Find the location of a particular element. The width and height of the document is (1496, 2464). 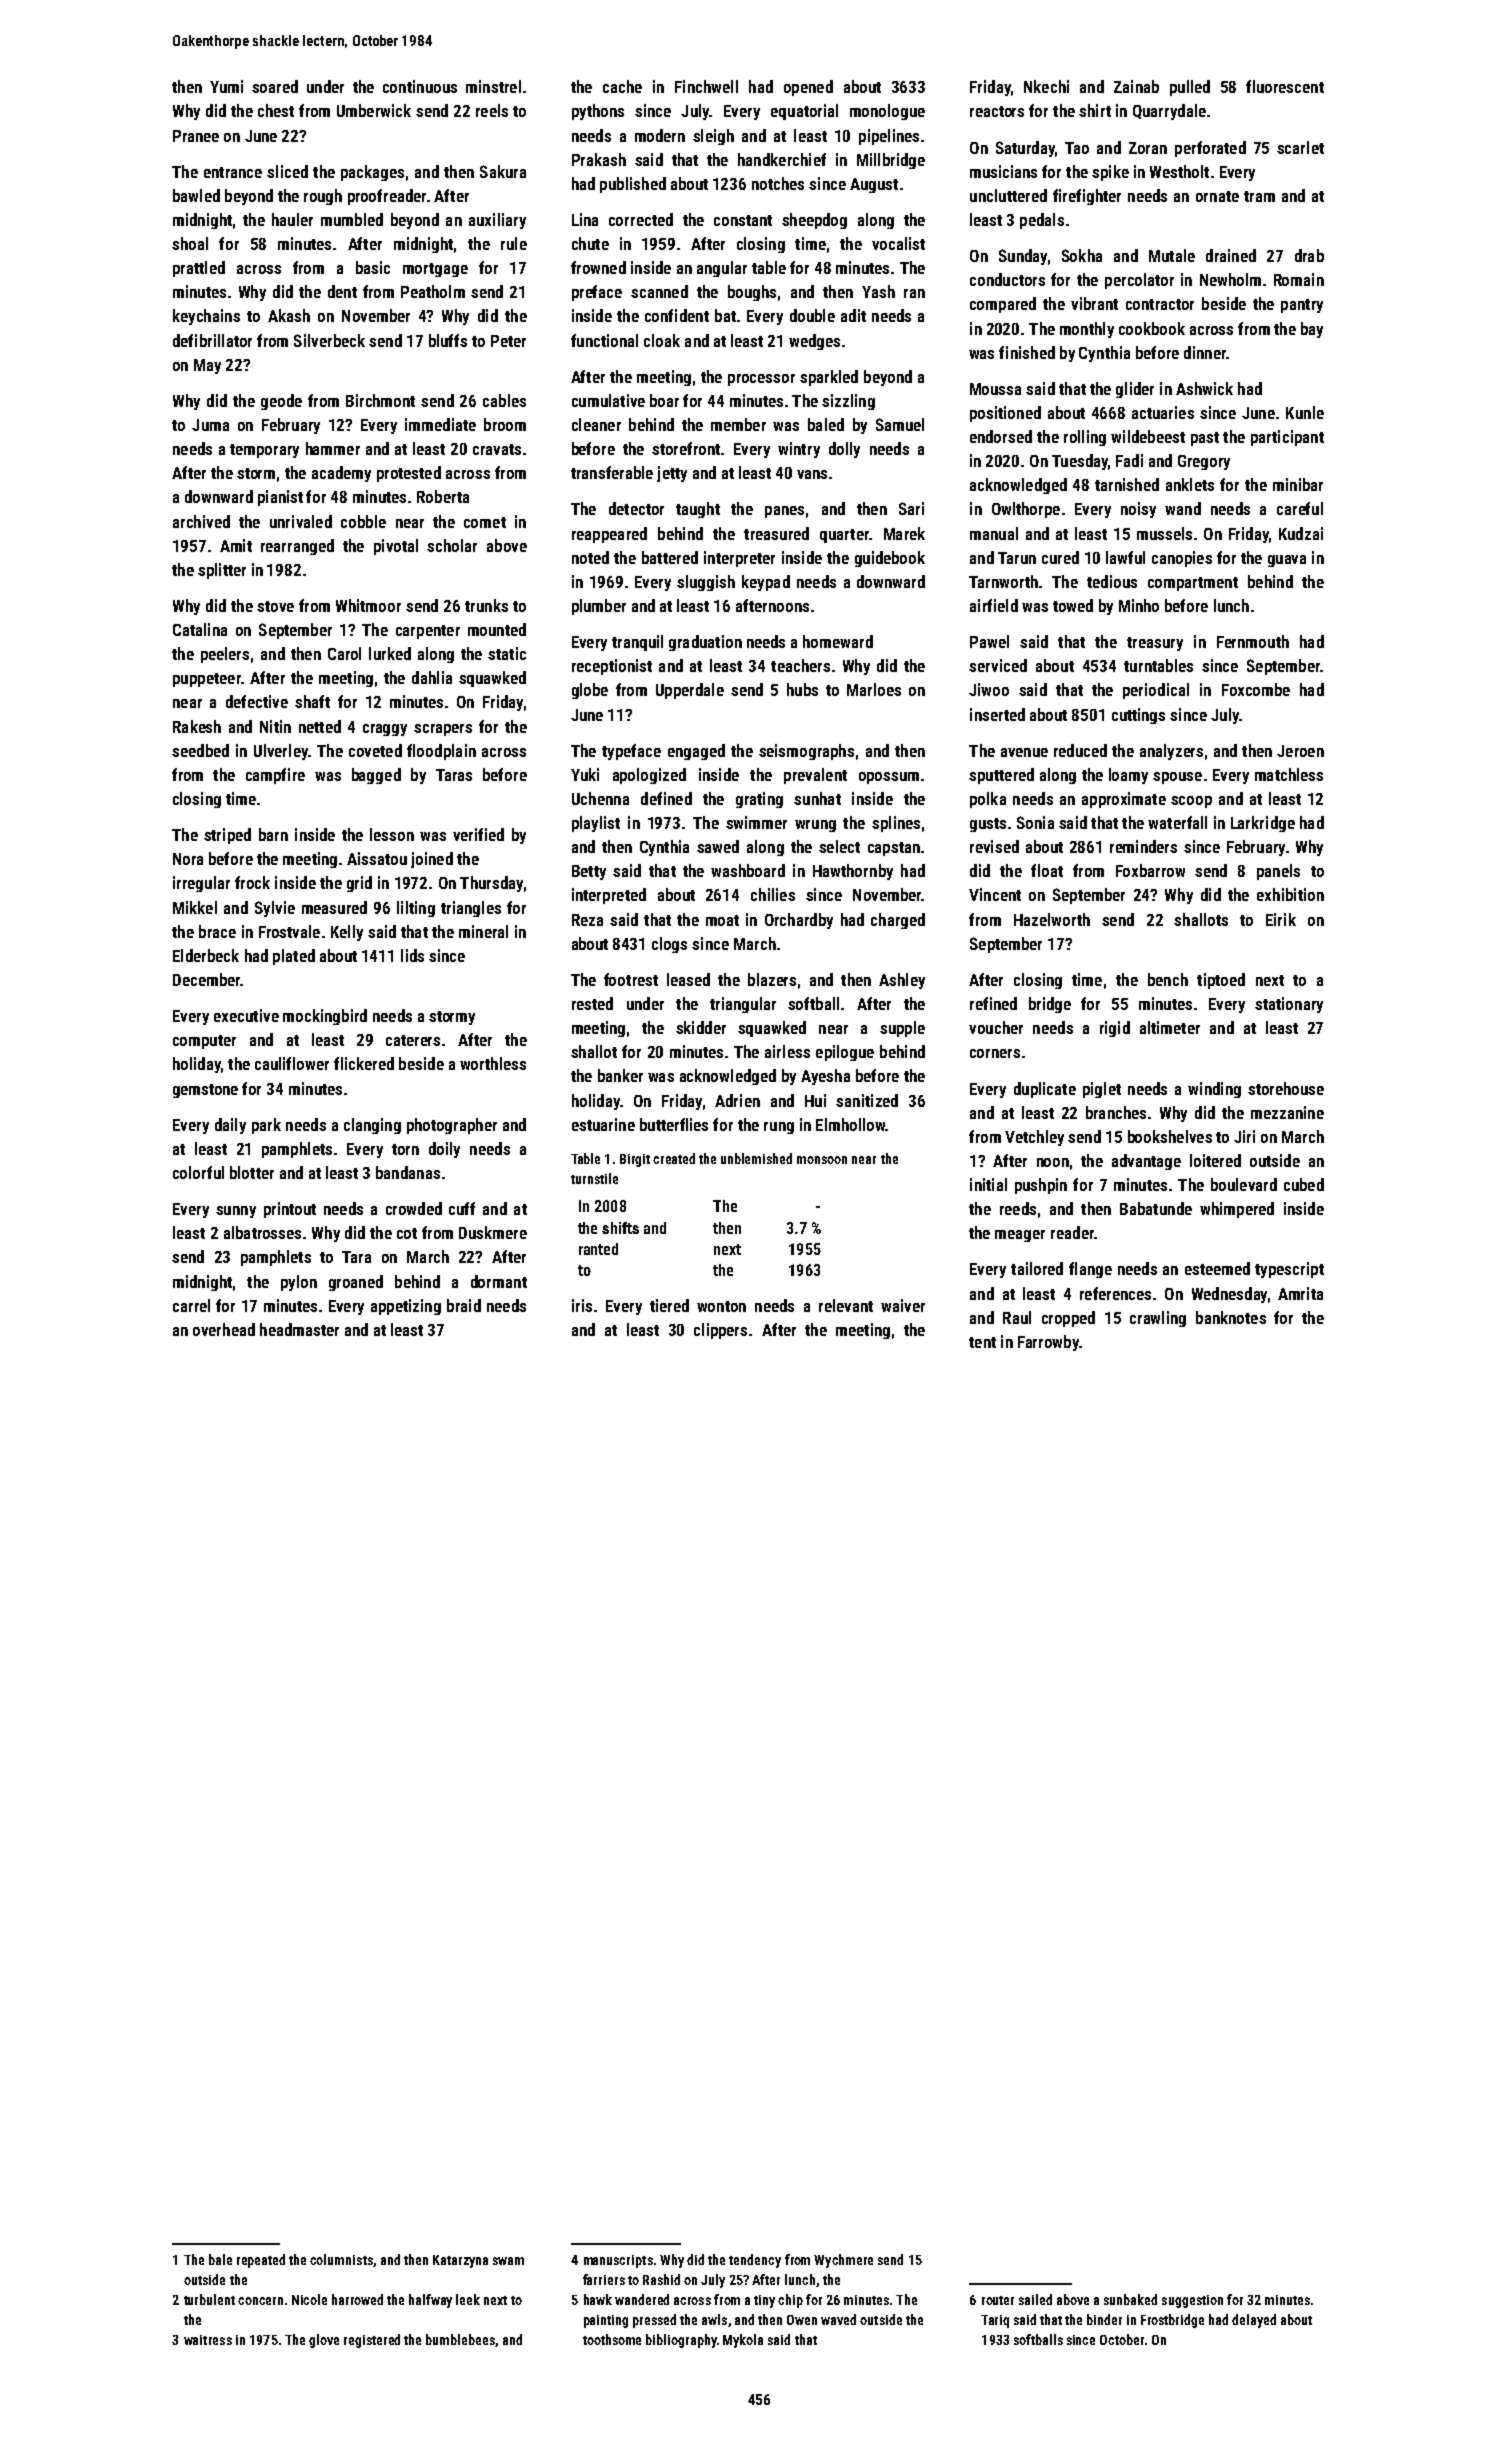

Yumi is located at coordinates (226, 86).
